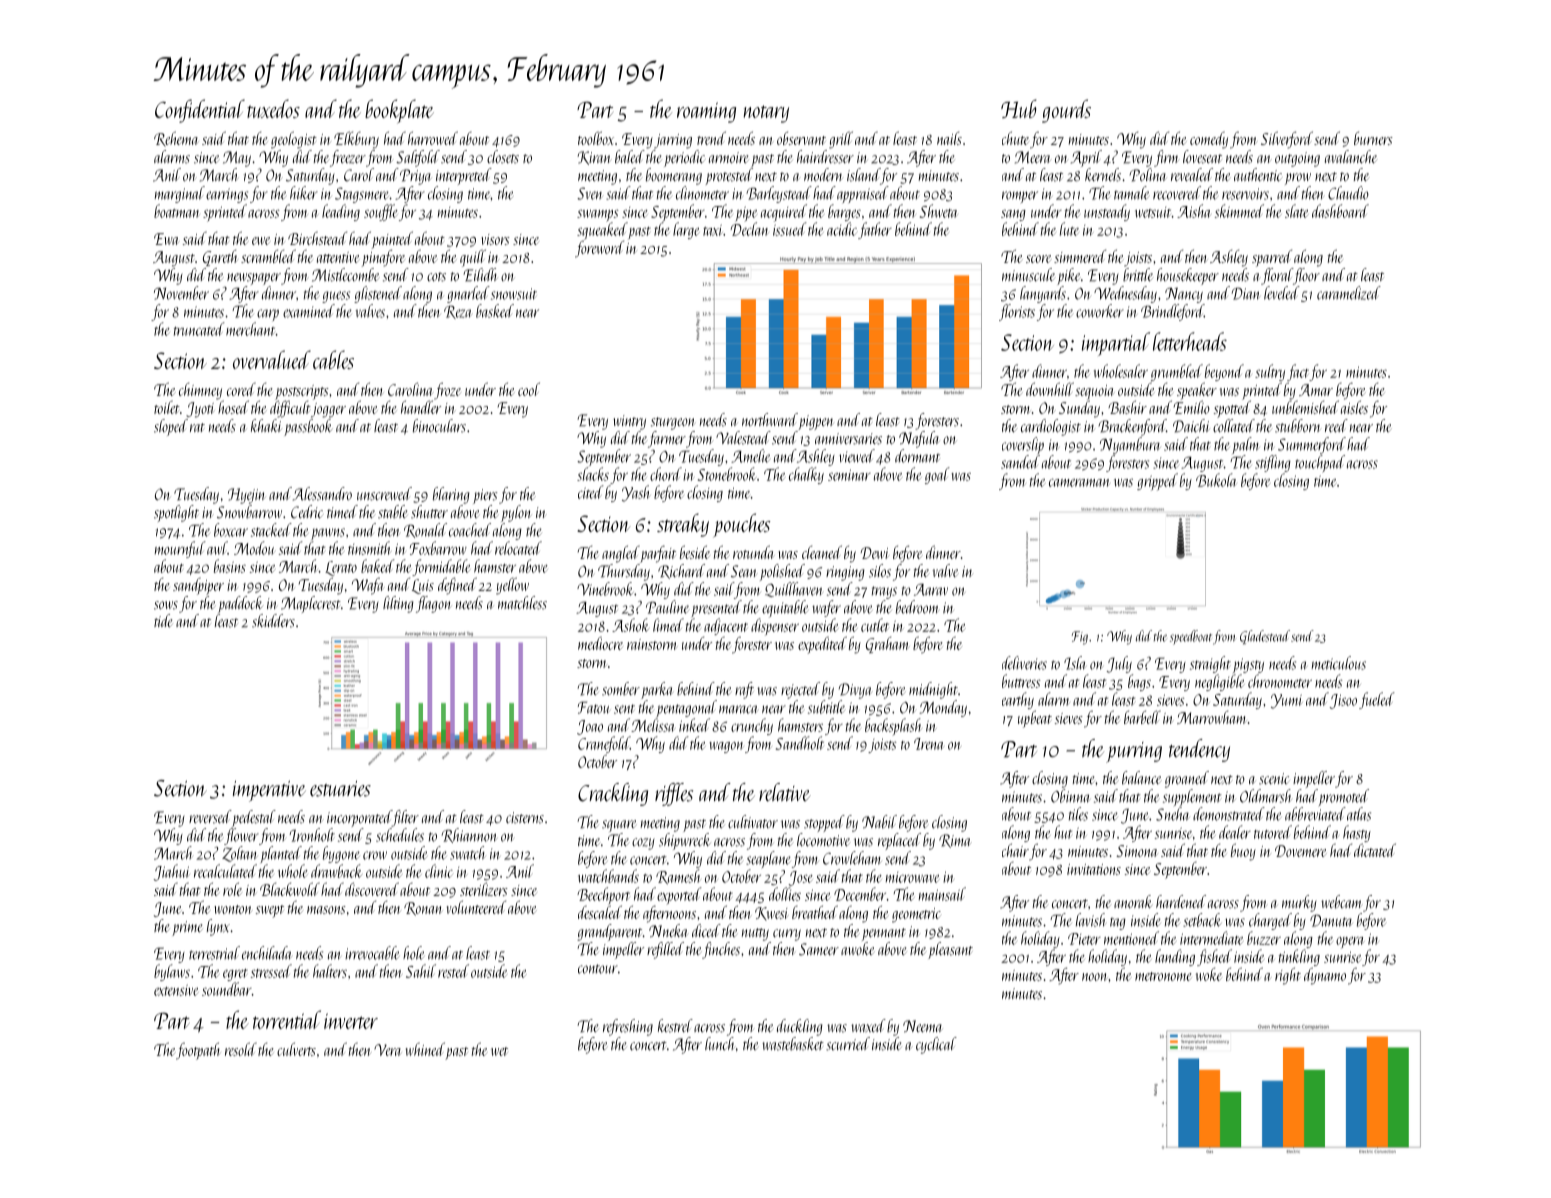  What do you see at coordinates (1234, 426) in the screenshot?
I see `collated` at bounding box center [1234, 426].
